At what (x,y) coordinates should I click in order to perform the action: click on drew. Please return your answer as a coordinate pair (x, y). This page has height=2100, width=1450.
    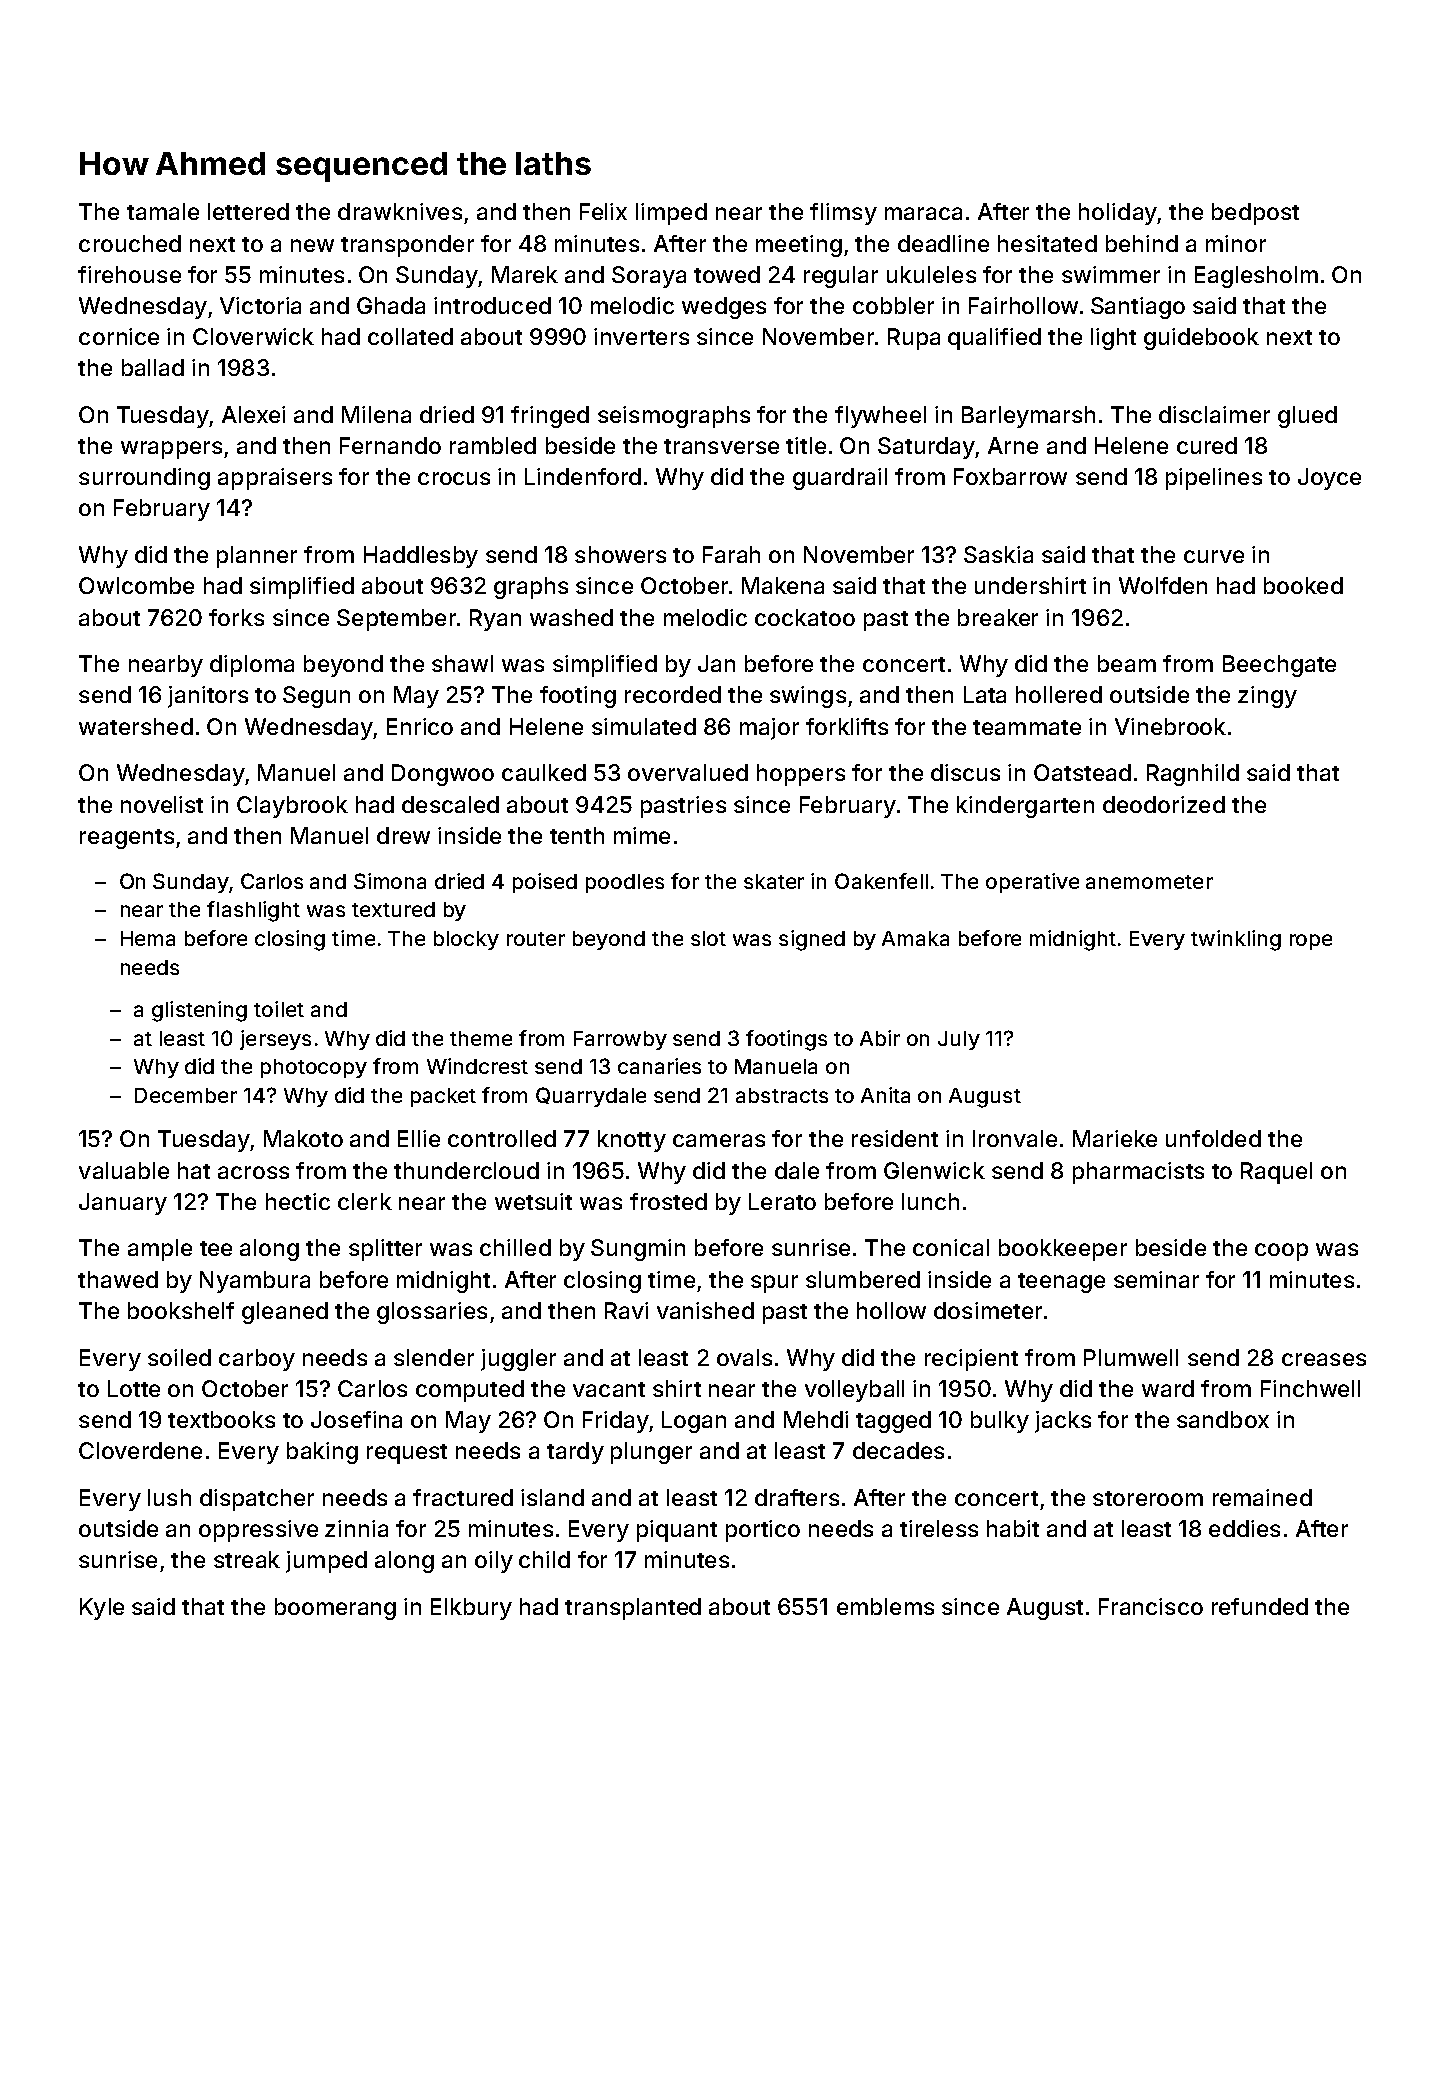
    Looking at the image, I should click on (403, 835).
